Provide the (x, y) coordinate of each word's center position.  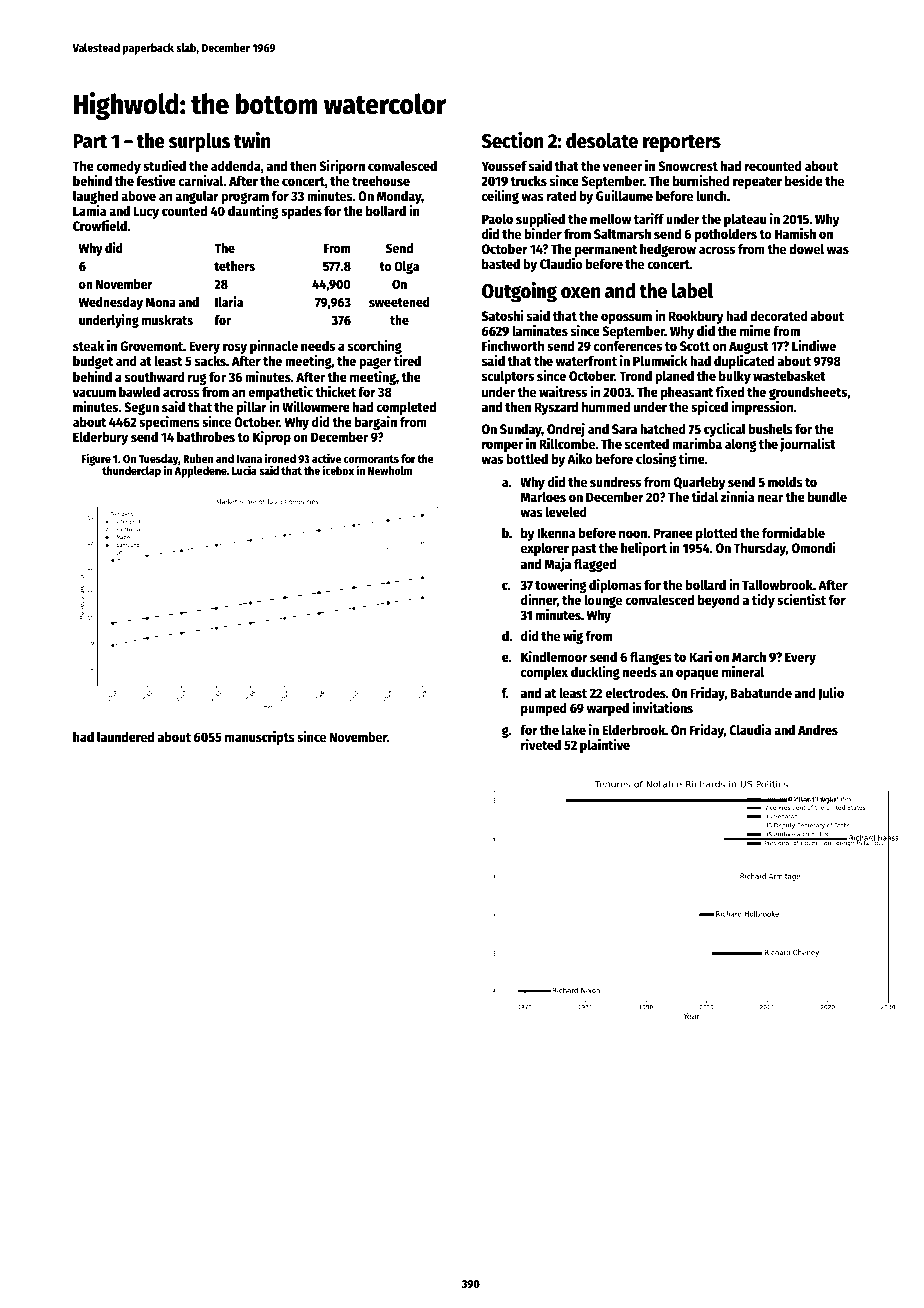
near (770, 498)
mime (755, 330)
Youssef (504, 165)
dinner (539, 599)
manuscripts (260, 738)
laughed (95, 197)
